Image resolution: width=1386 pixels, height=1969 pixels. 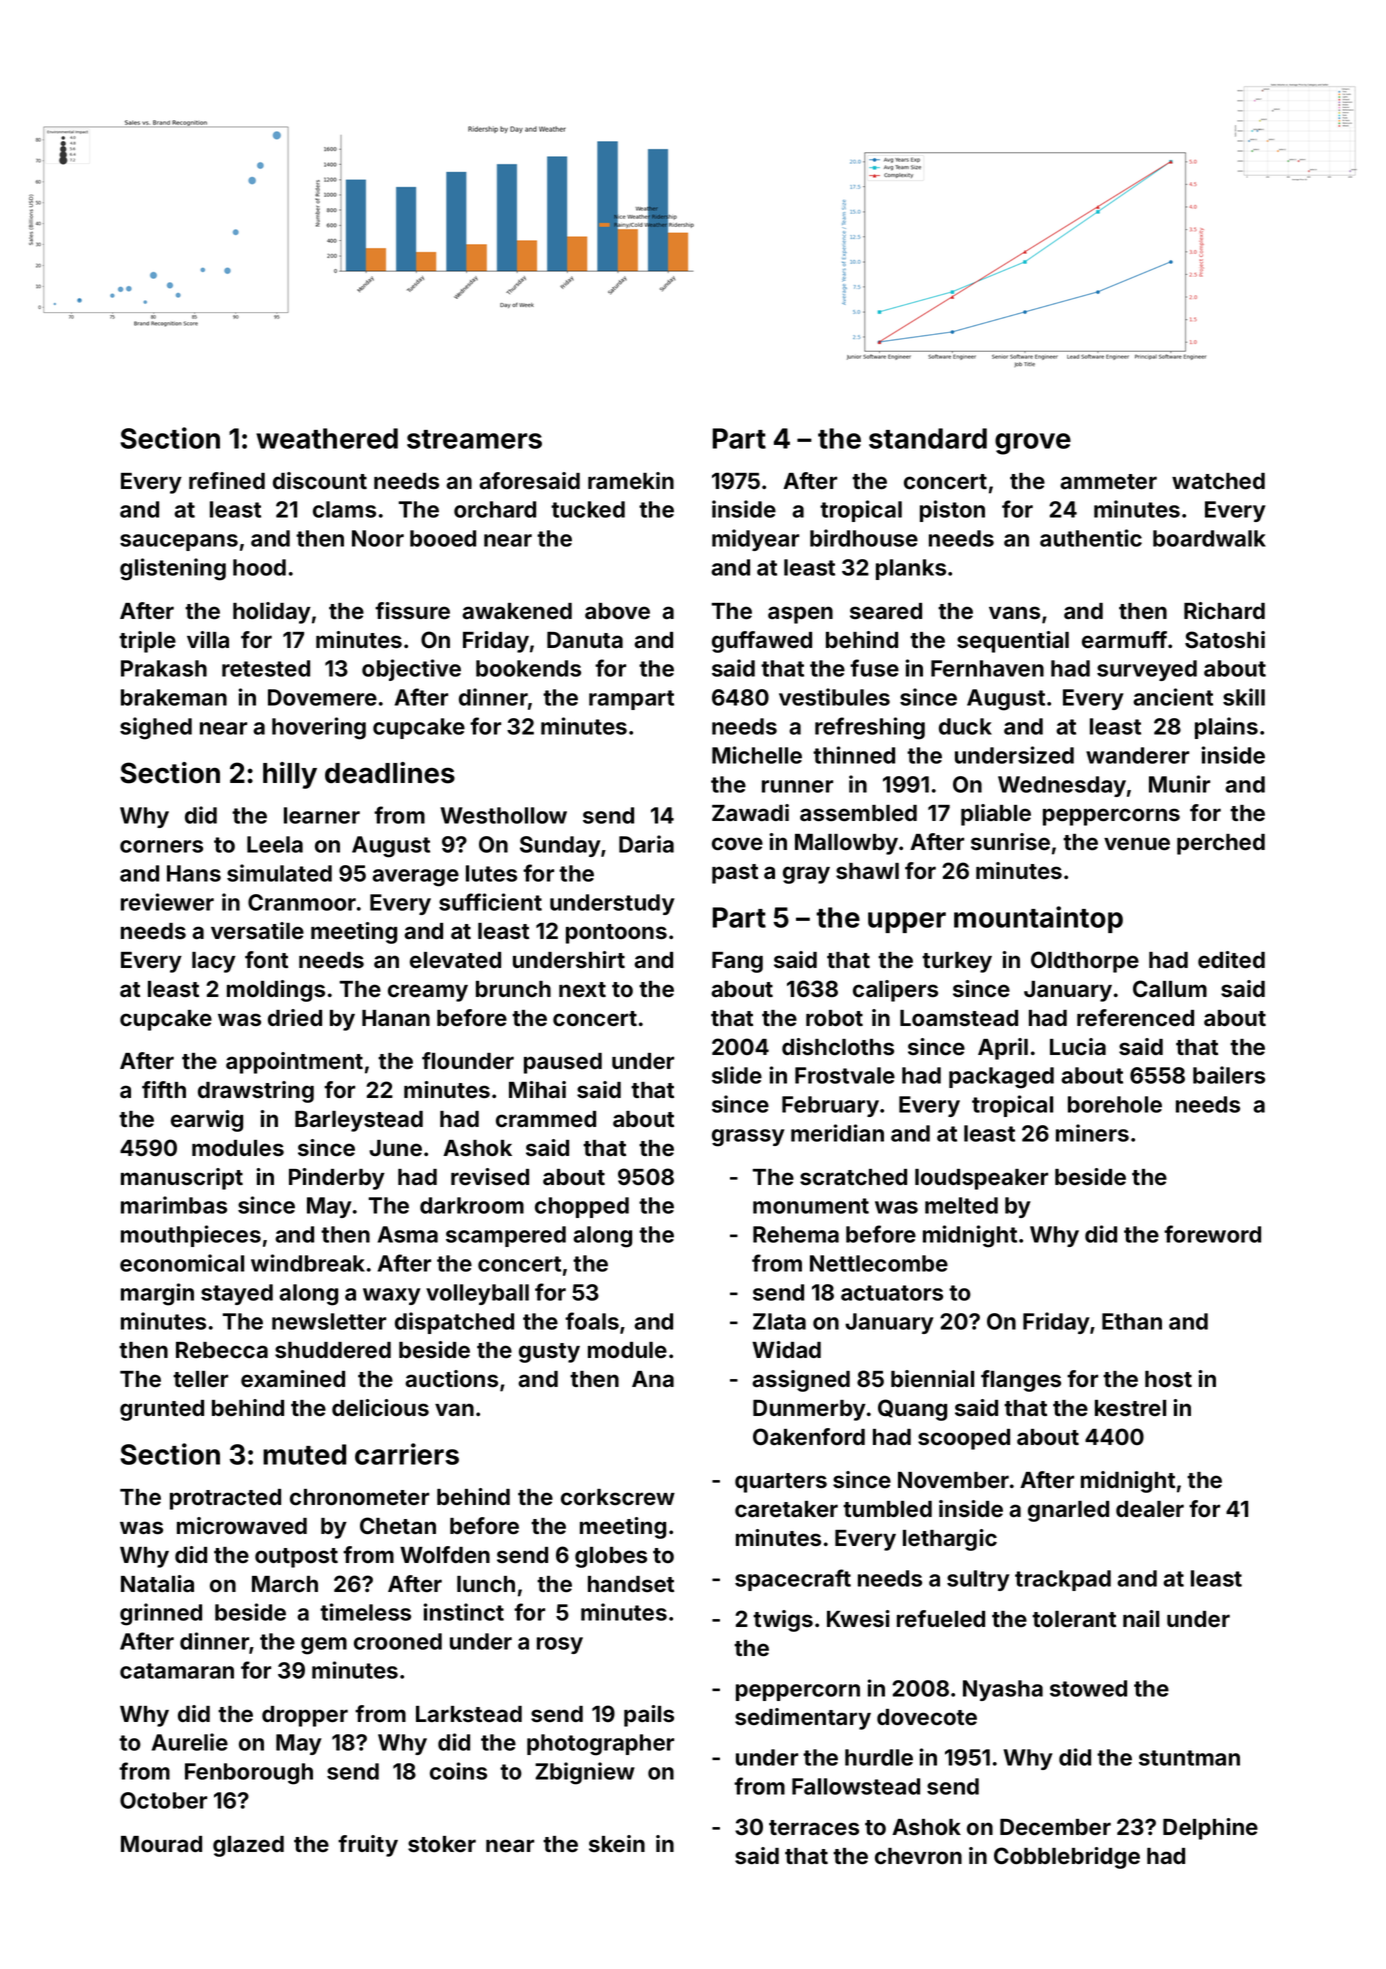 I want to click on globes, so click(x=611, y=1557).
